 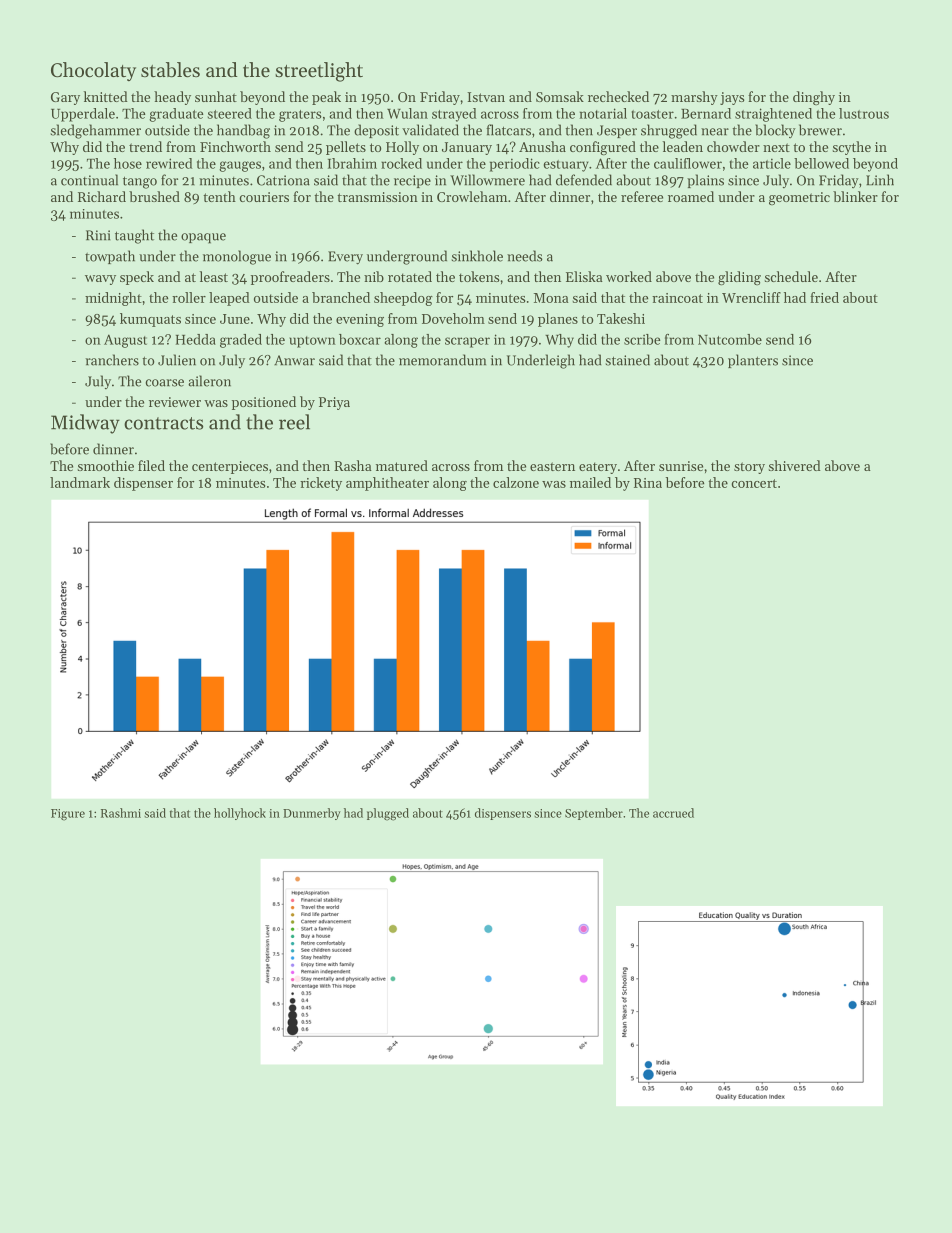 I want to click on Somsak, so click(x=560, y=96).
